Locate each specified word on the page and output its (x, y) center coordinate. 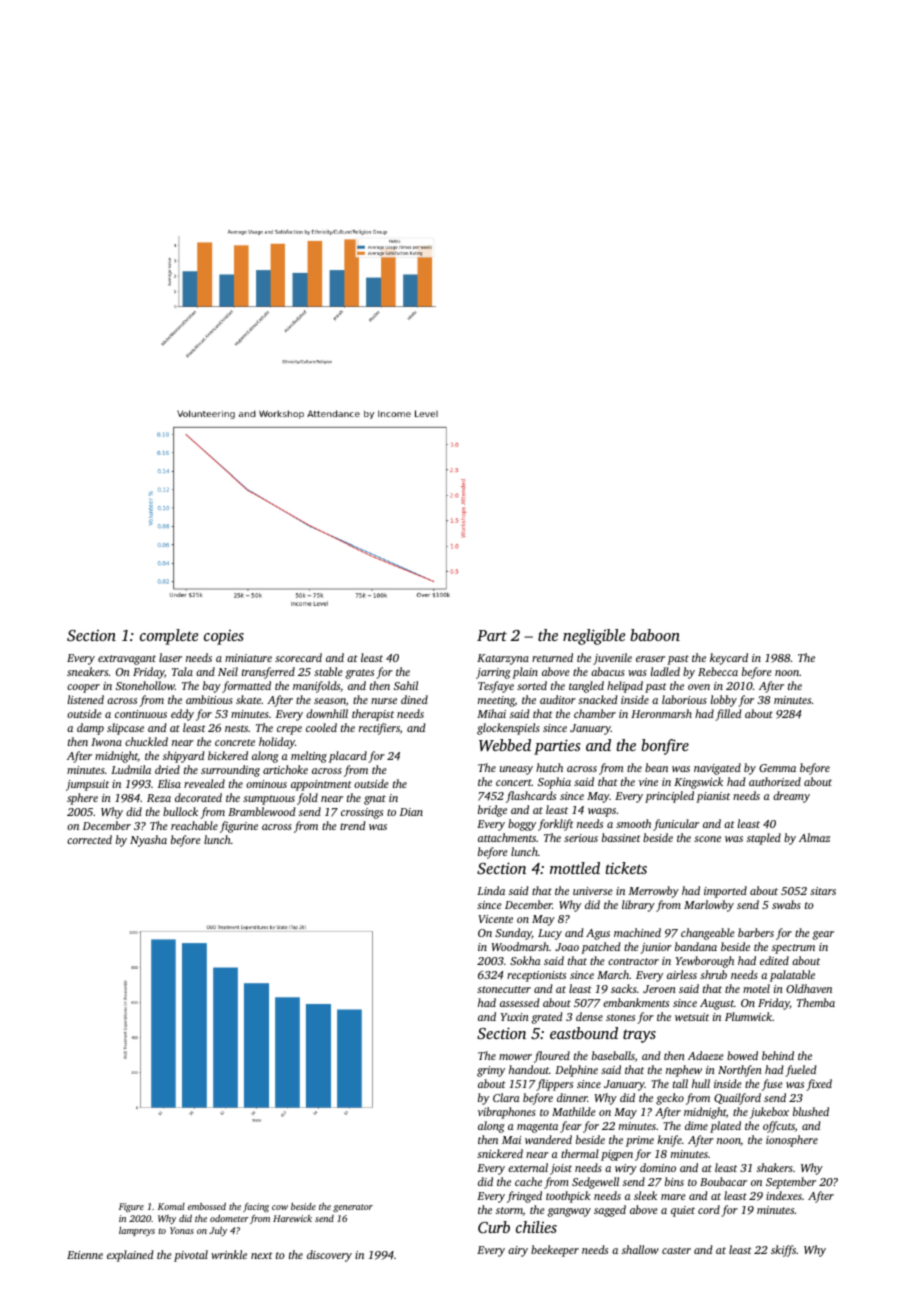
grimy (491, 1071)
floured (552, 1057)
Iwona (106, 742)
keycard (729, 659)
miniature (248, 658)
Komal (171, 1206)
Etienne (85, 1255)
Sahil (406, 685)
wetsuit (692, 1017)
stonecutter (504, 989)
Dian (411, 812)
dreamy (791, 797)
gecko (670, 1099)
